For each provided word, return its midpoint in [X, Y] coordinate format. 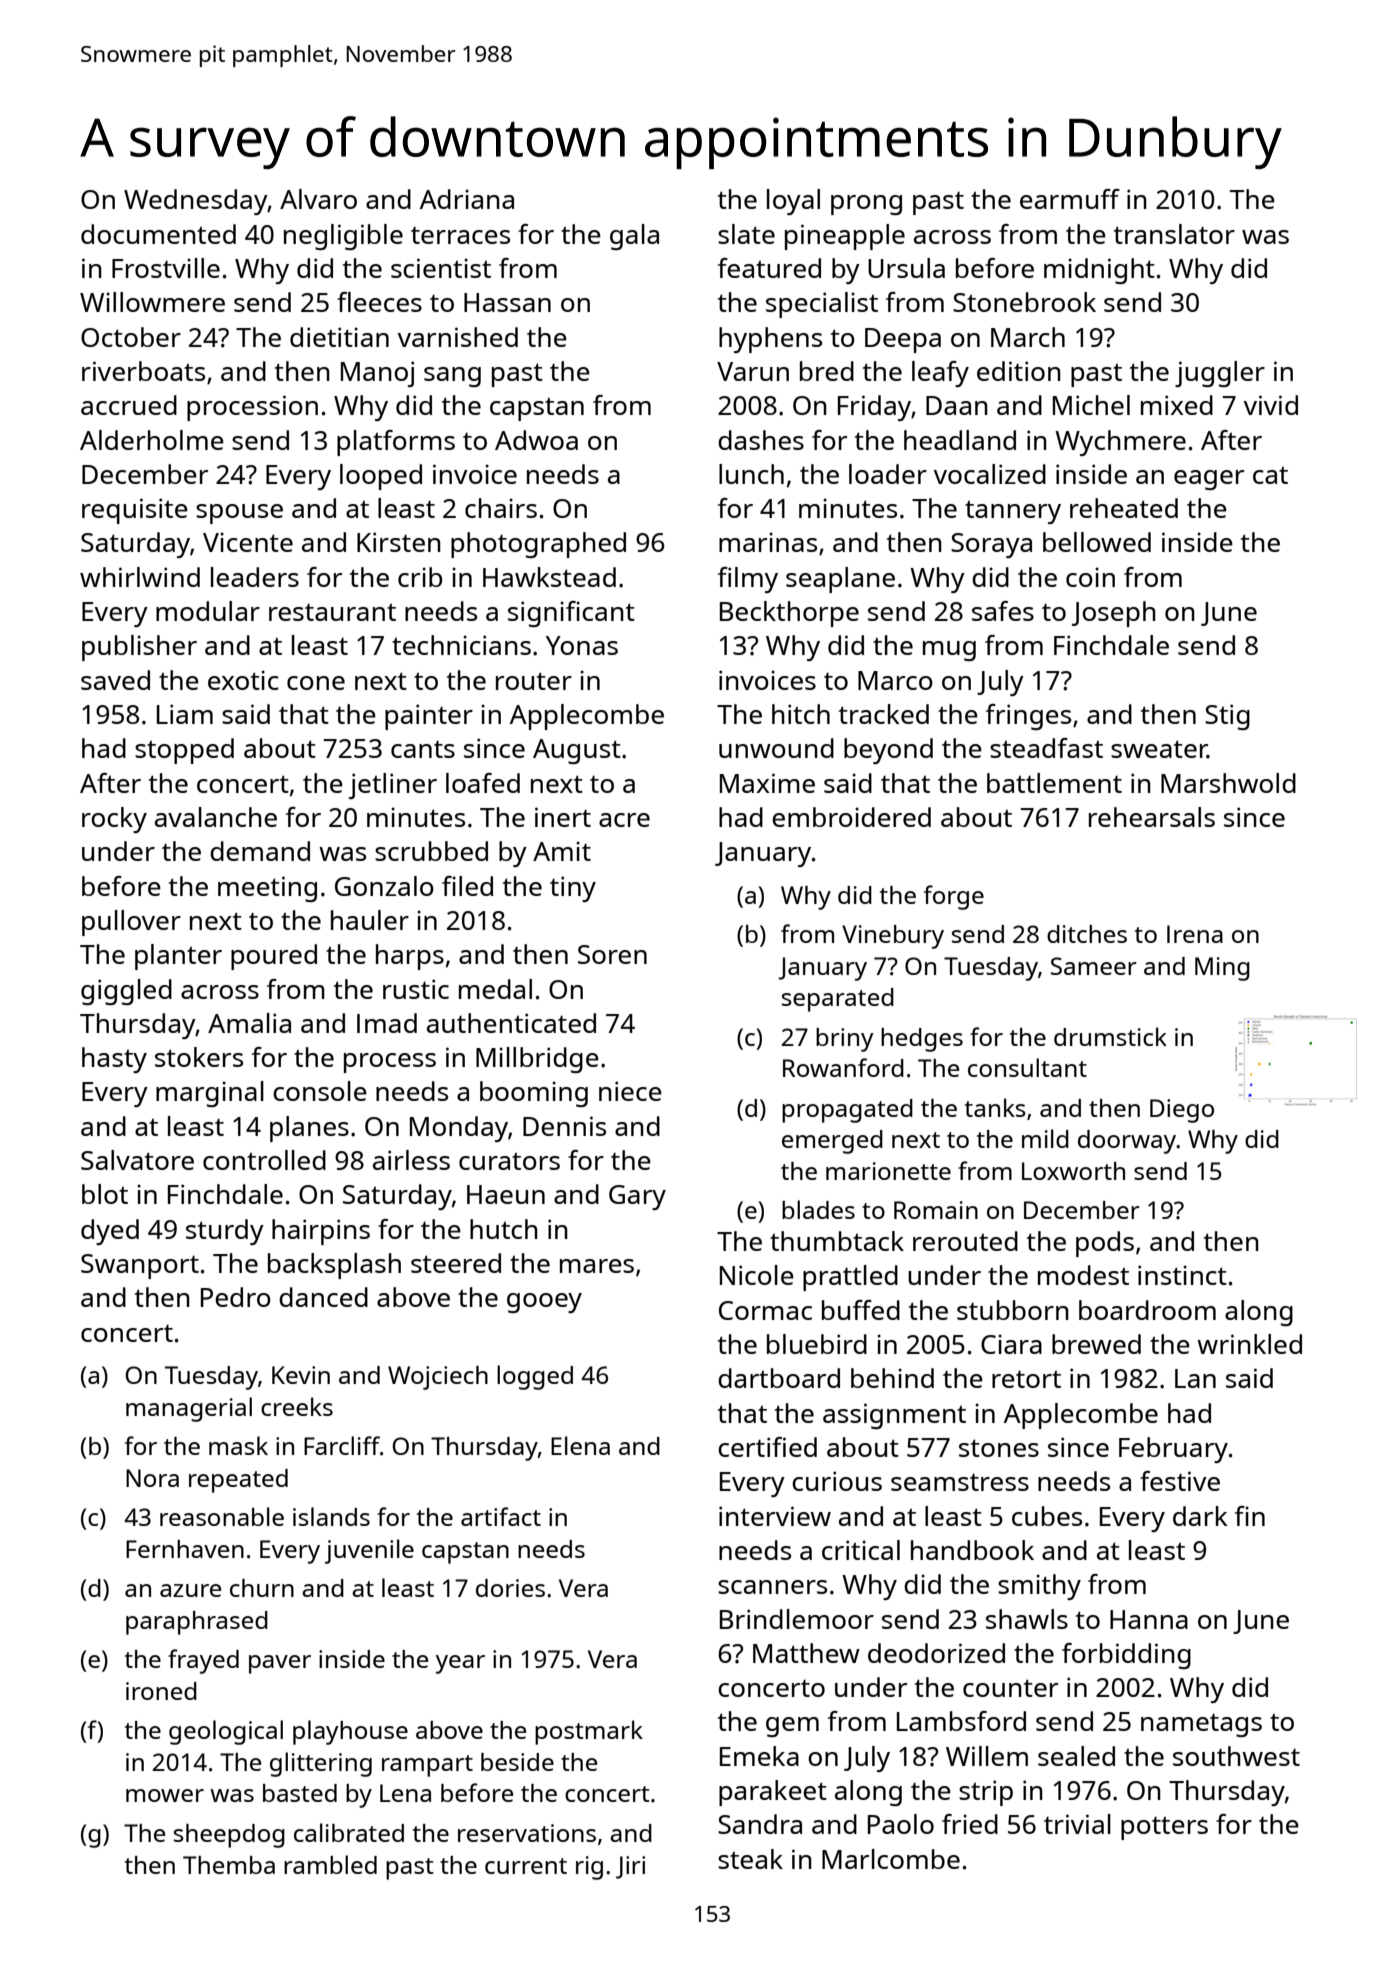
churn [262, 1588]
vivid [1271, 405]
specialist [822, 305]
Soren [612, 954]
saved [115, 680]
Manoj [377, 374]
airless [411, 1160]
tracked [884, 714]
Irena [1195, 934]
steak [750, 1859]
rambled [330, 1864]
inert [563, 817]
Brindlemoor [797, 1619]
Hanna [1149, 1619]
